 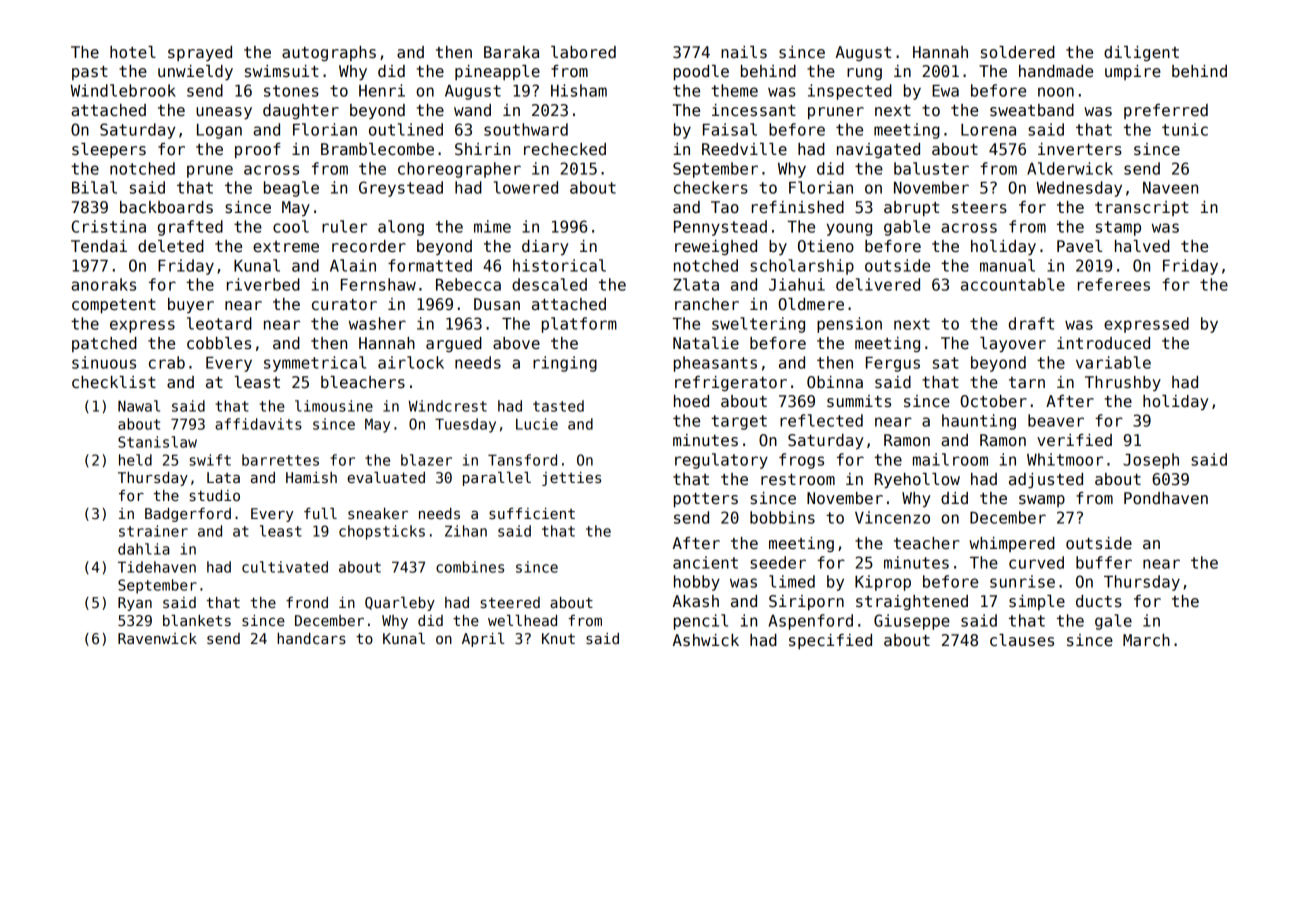 What do you see at coordinates (537, 424) in the screenshot?
I see `Lucie` at bounding box center [537, 424].
